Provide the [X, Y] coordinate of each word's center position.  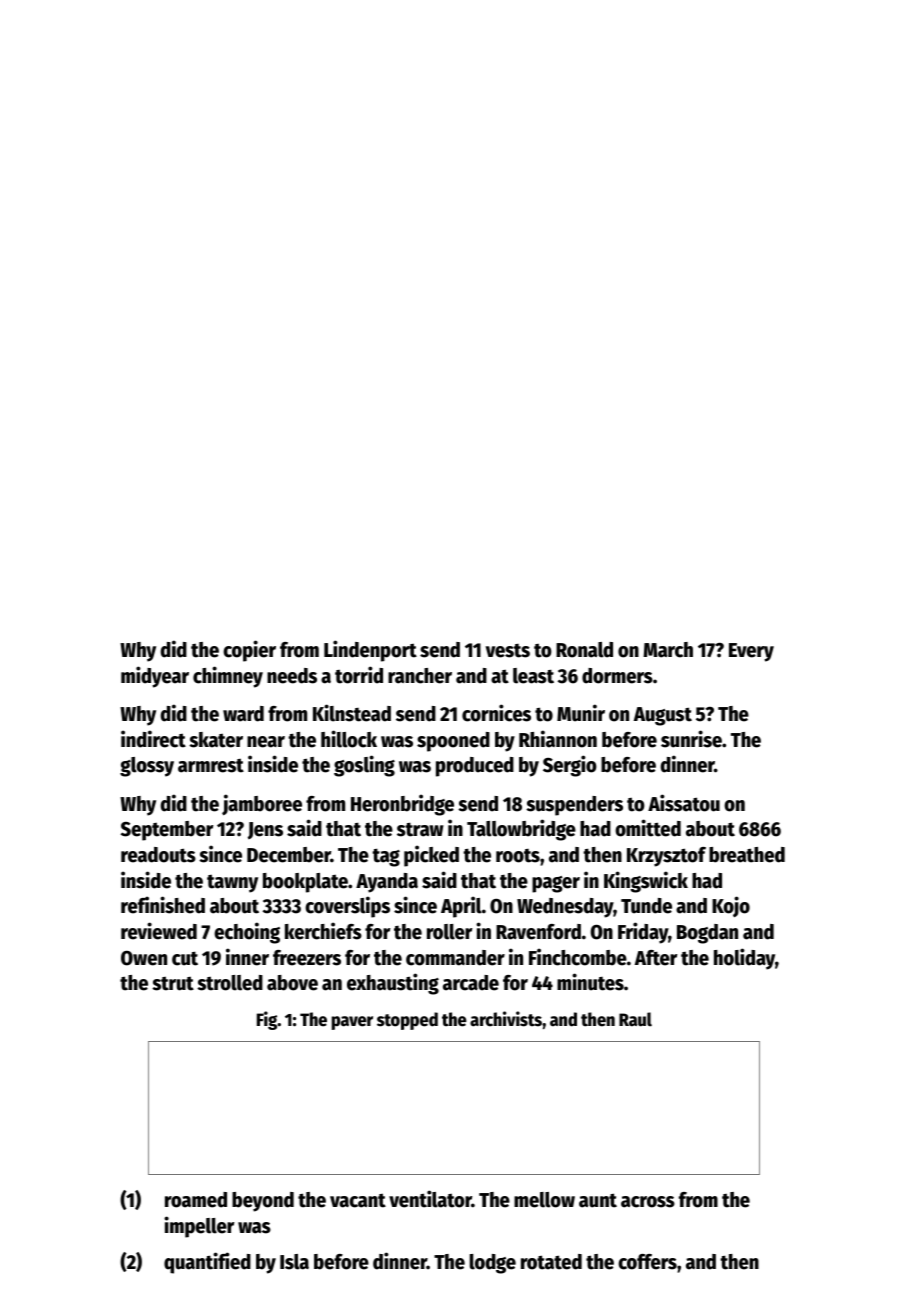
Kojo [731, 907]
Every [751, 652]
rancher [420, 676]
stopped [407, 1021]
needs [292, 676]
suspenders [574, 806]
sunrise [691, 739]
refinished [163, 905]
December [289, 855]
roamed [196, 1200]
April [461, 907]
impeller [199, 1227]
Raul [635, 1019]
